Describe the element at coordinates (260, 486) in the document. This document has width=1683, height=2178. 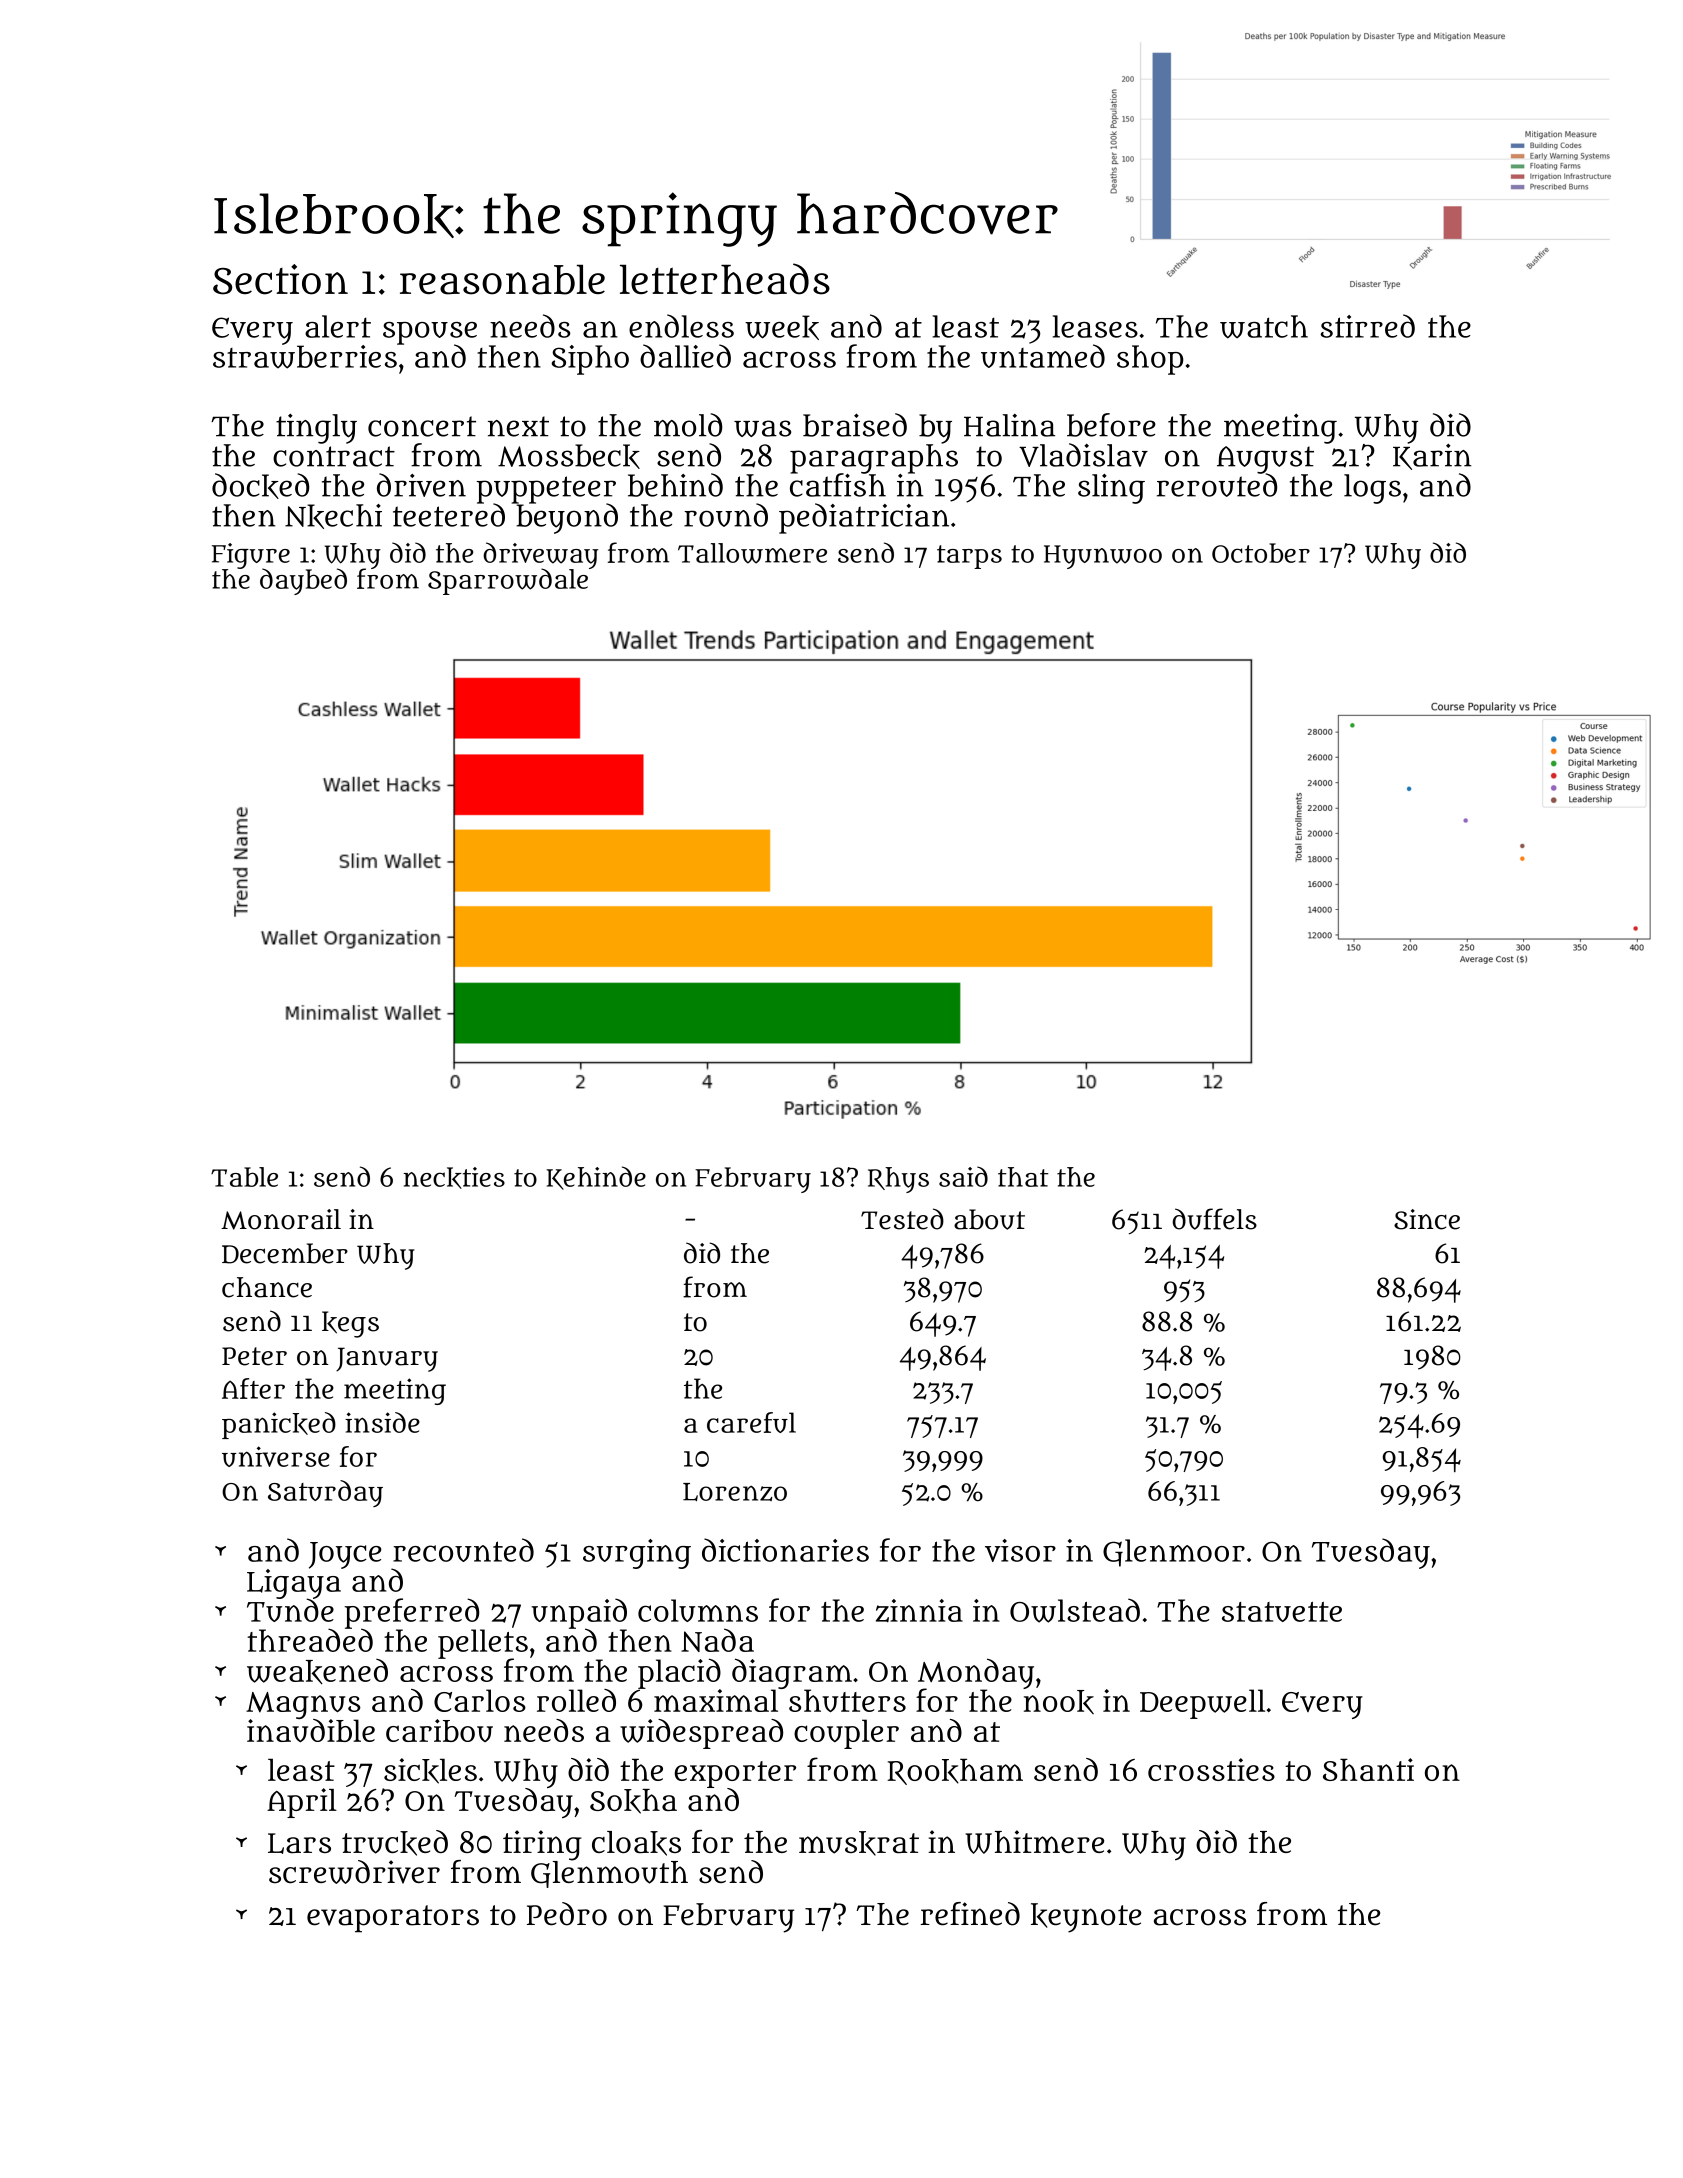
I see `docked` at that location.
